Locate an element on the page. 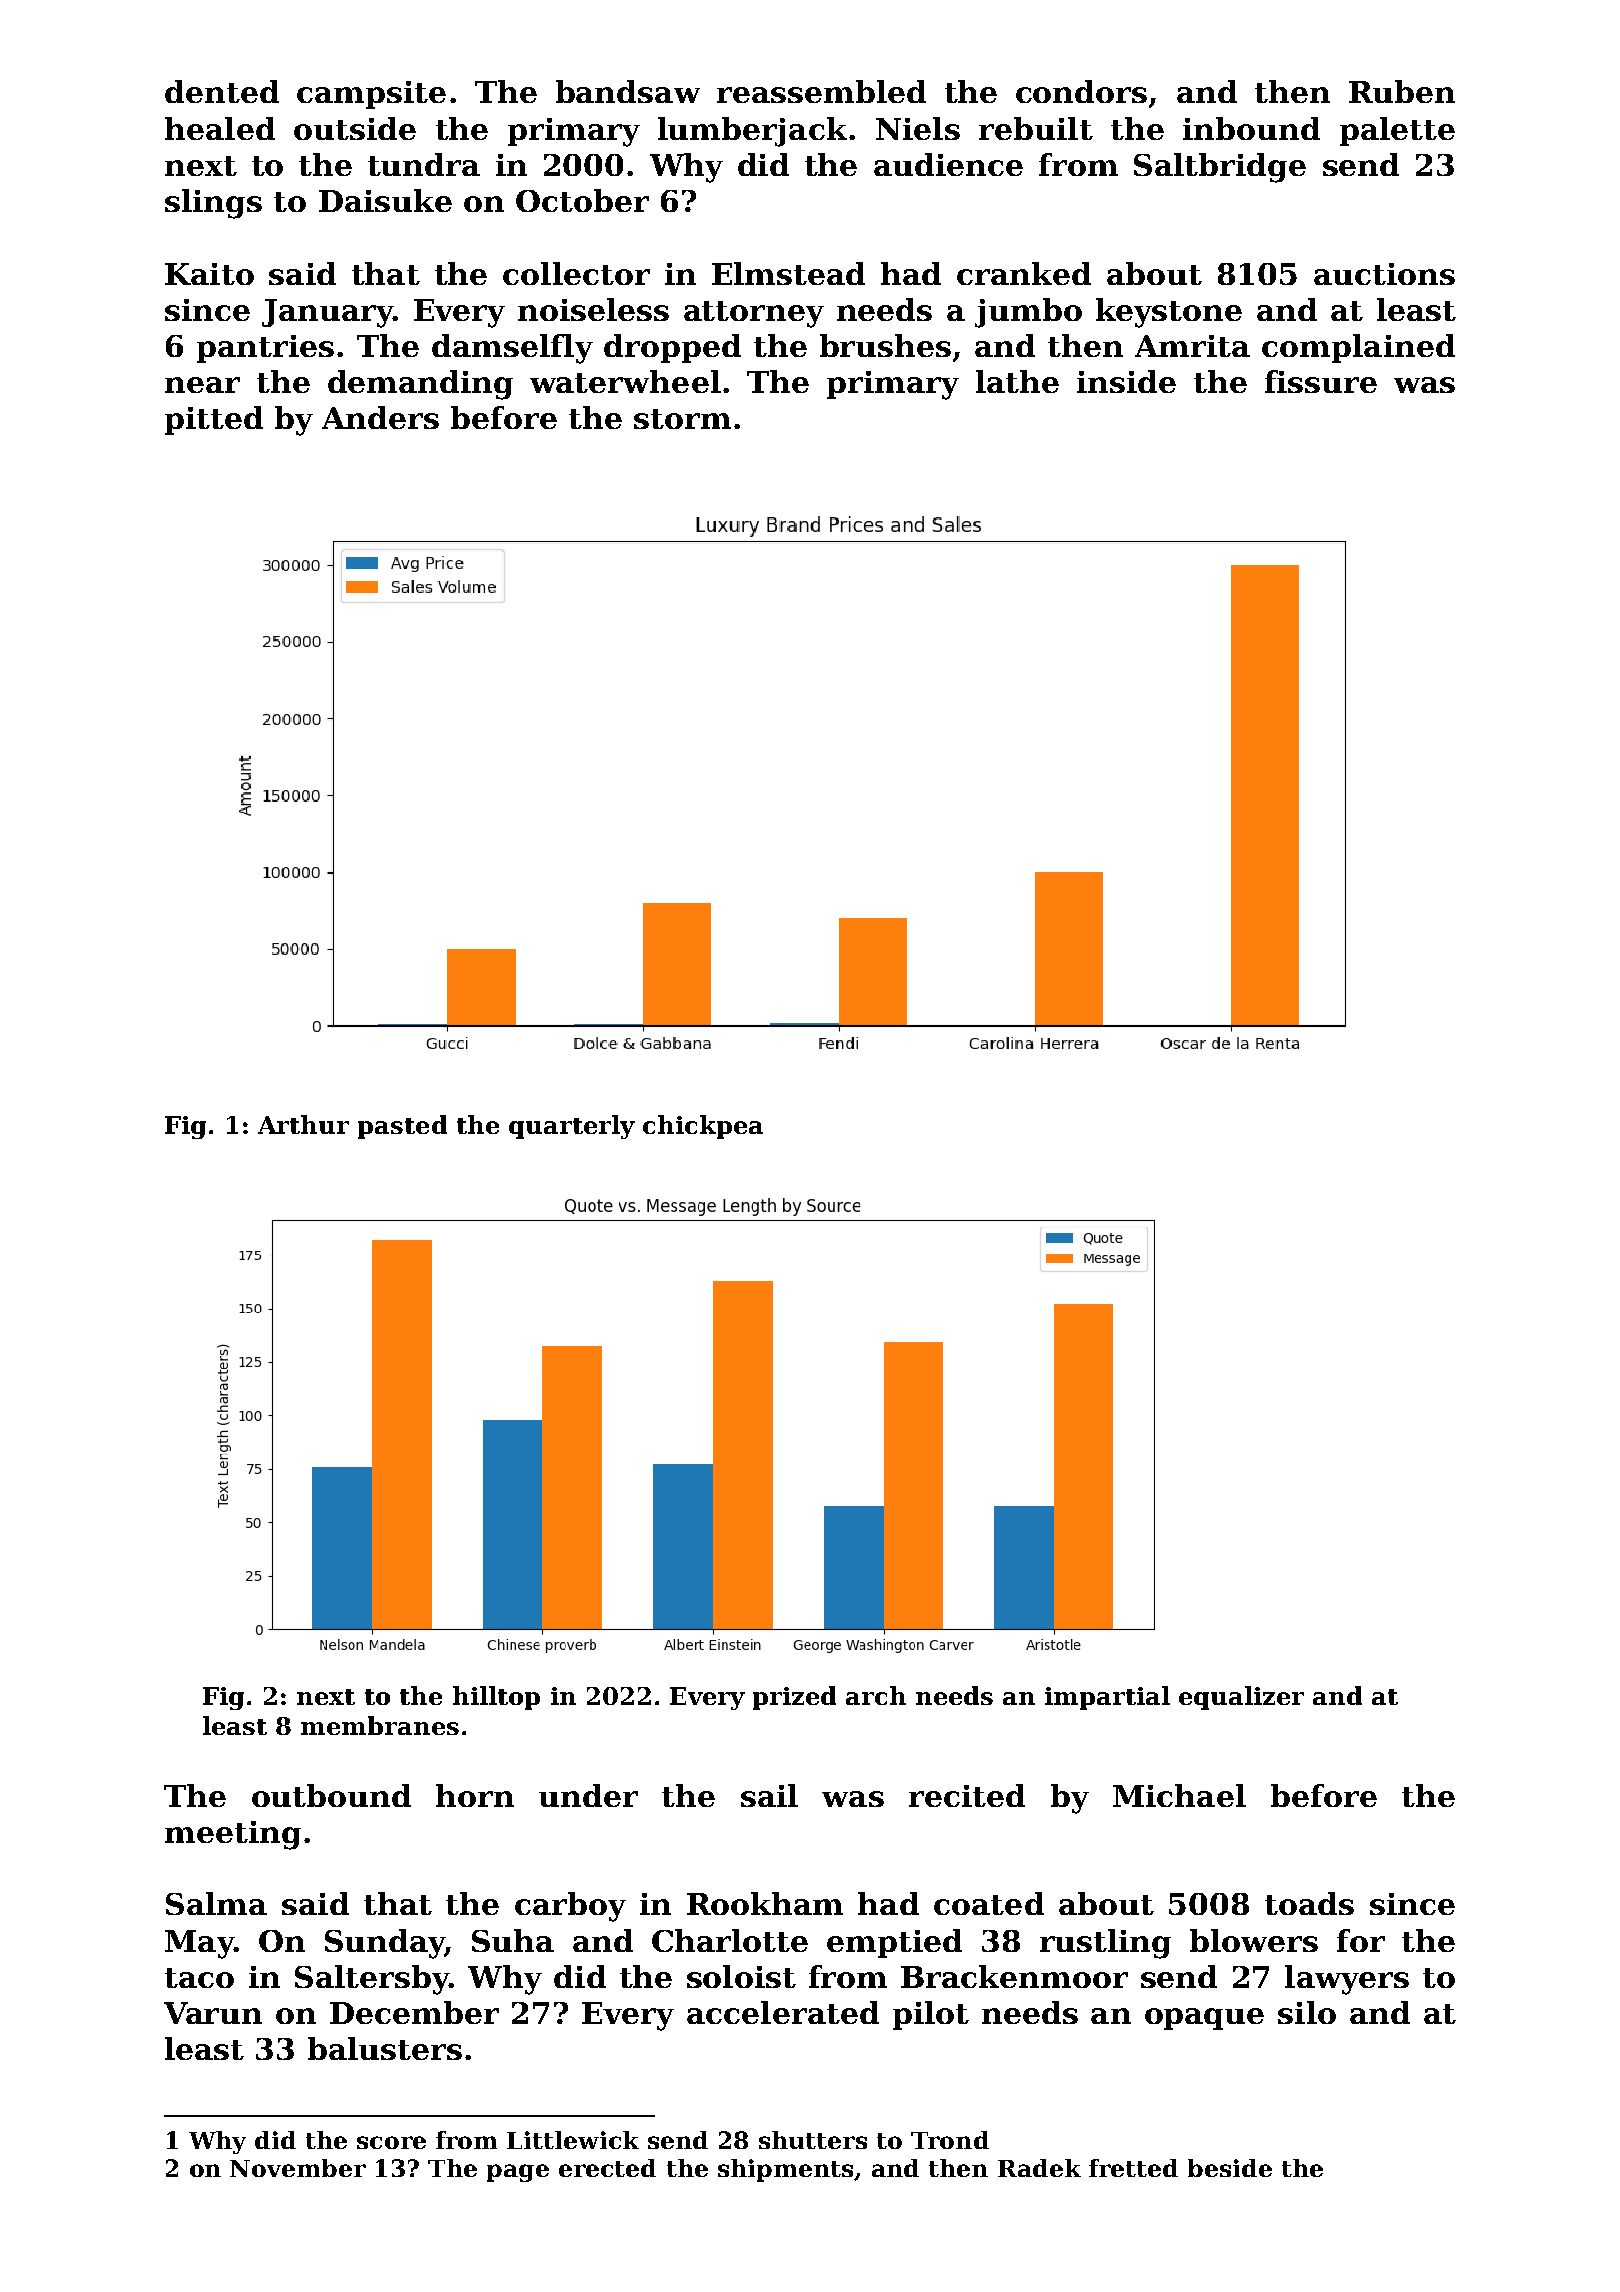  prized is located at coordinates (794, 1698).
